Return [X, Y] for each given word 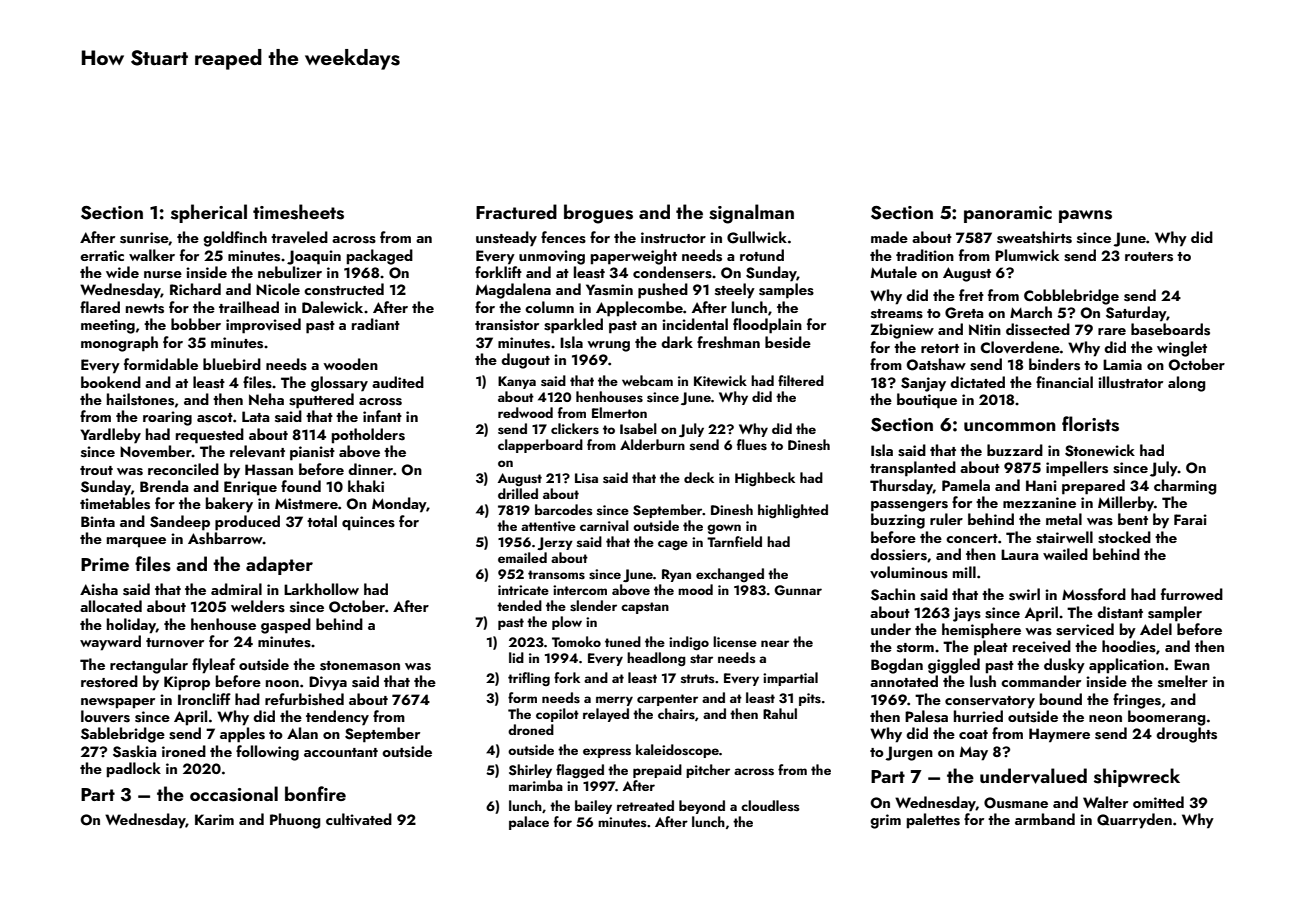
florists [1090, 424]
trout [96, 470]
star [701, 659]
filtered [801, 380]
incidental [695, 324]
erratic [102, 255]
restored [109, 681]
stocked [1124, 537]
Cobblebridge [1071, 297]
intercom [580, 590]
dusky [1064, 666]
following [267, 753]
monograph [119, 344]
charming [1185, 487]
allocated [111, 606]
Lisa [586, 478]
